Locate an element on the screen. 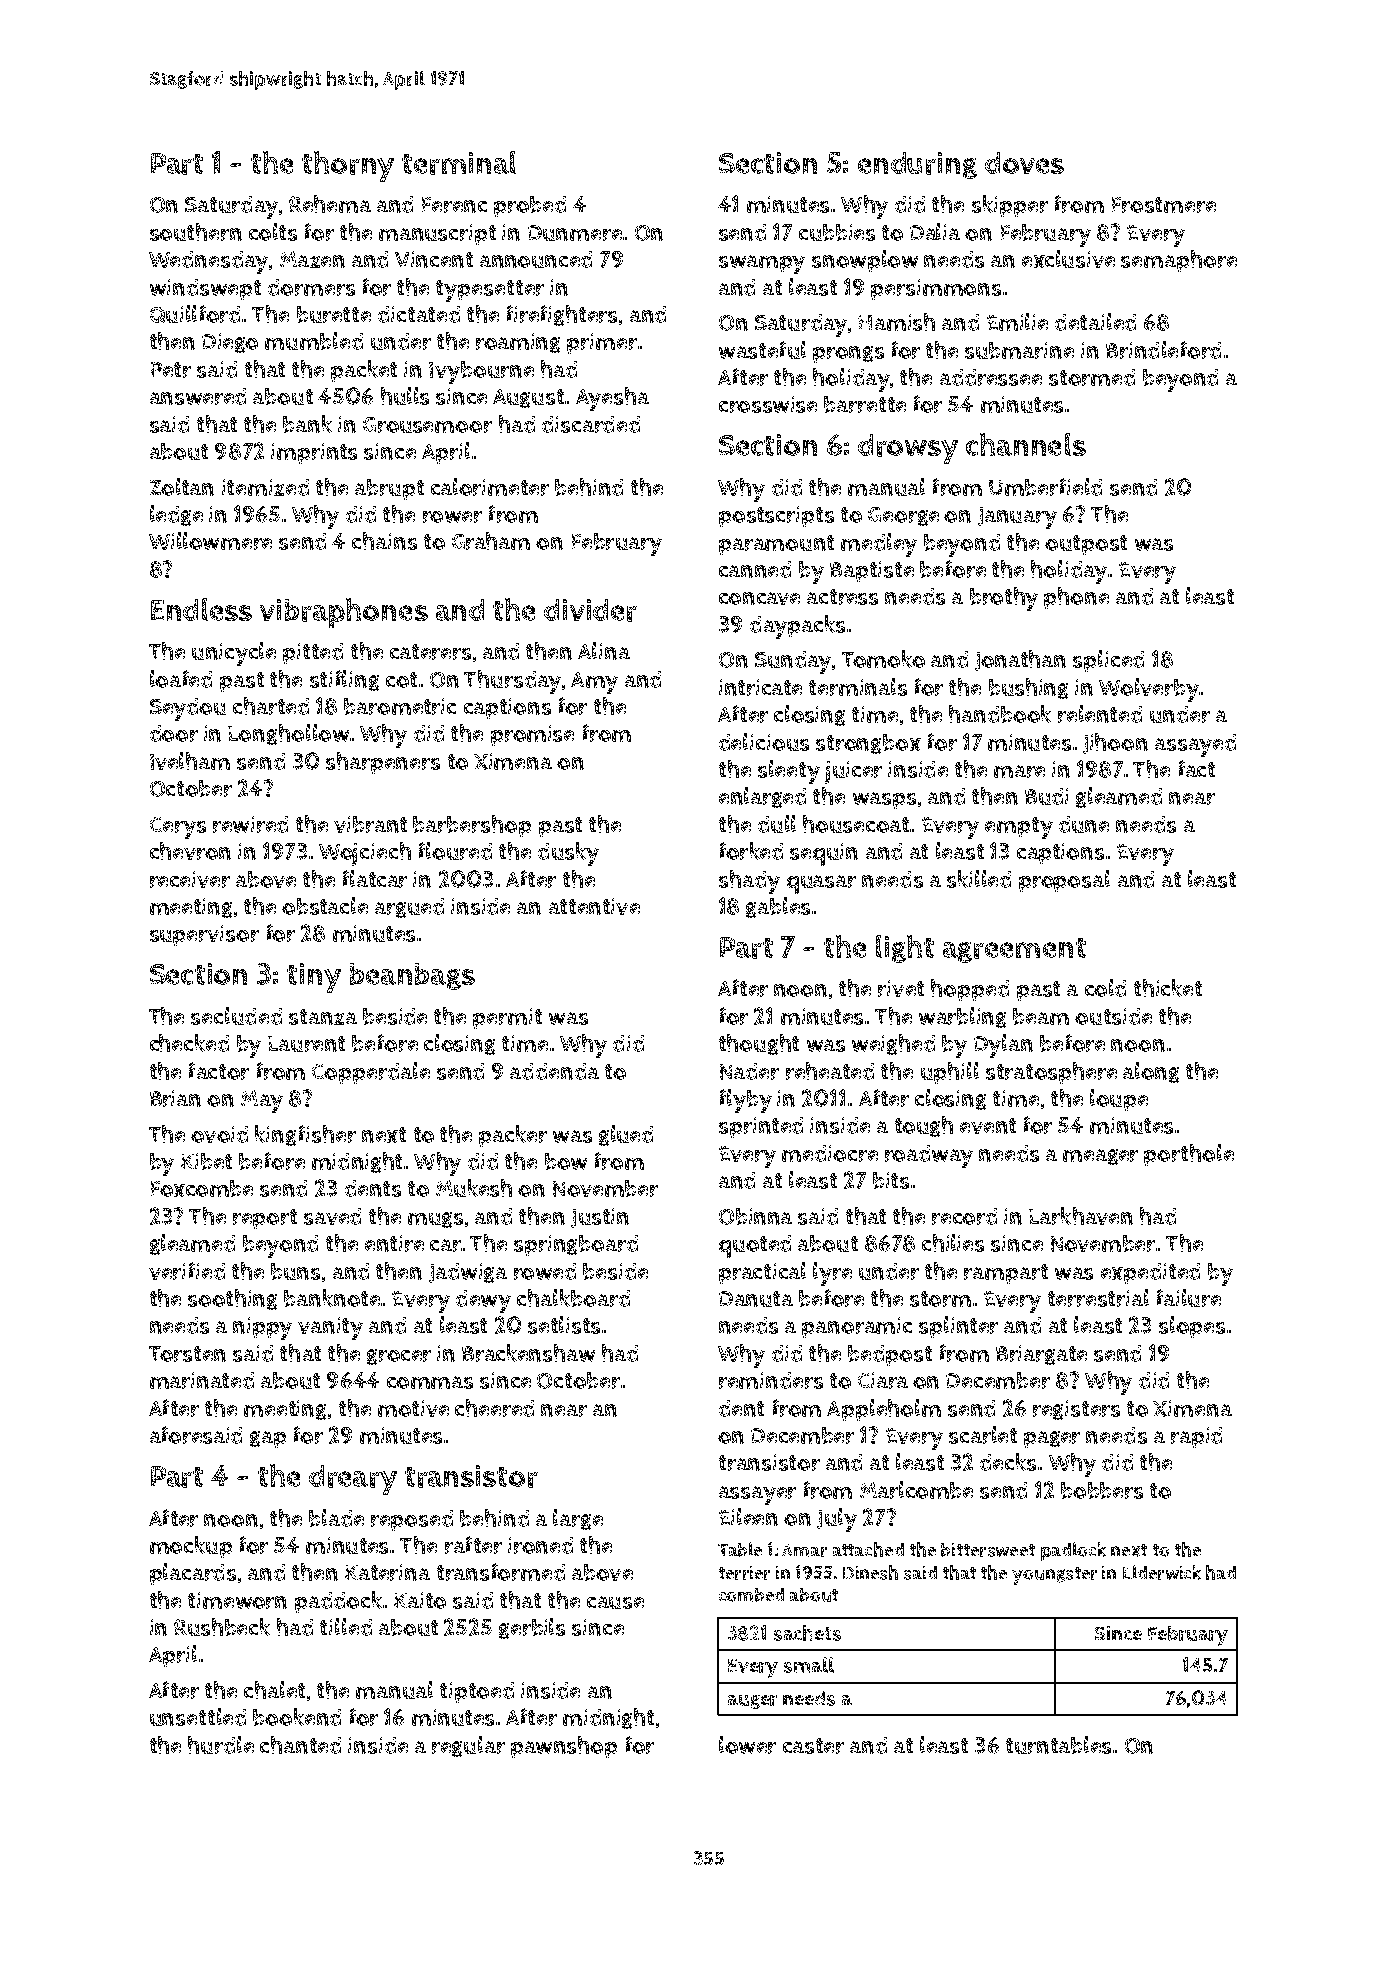  regular is located at coordinates (468, 1746).
